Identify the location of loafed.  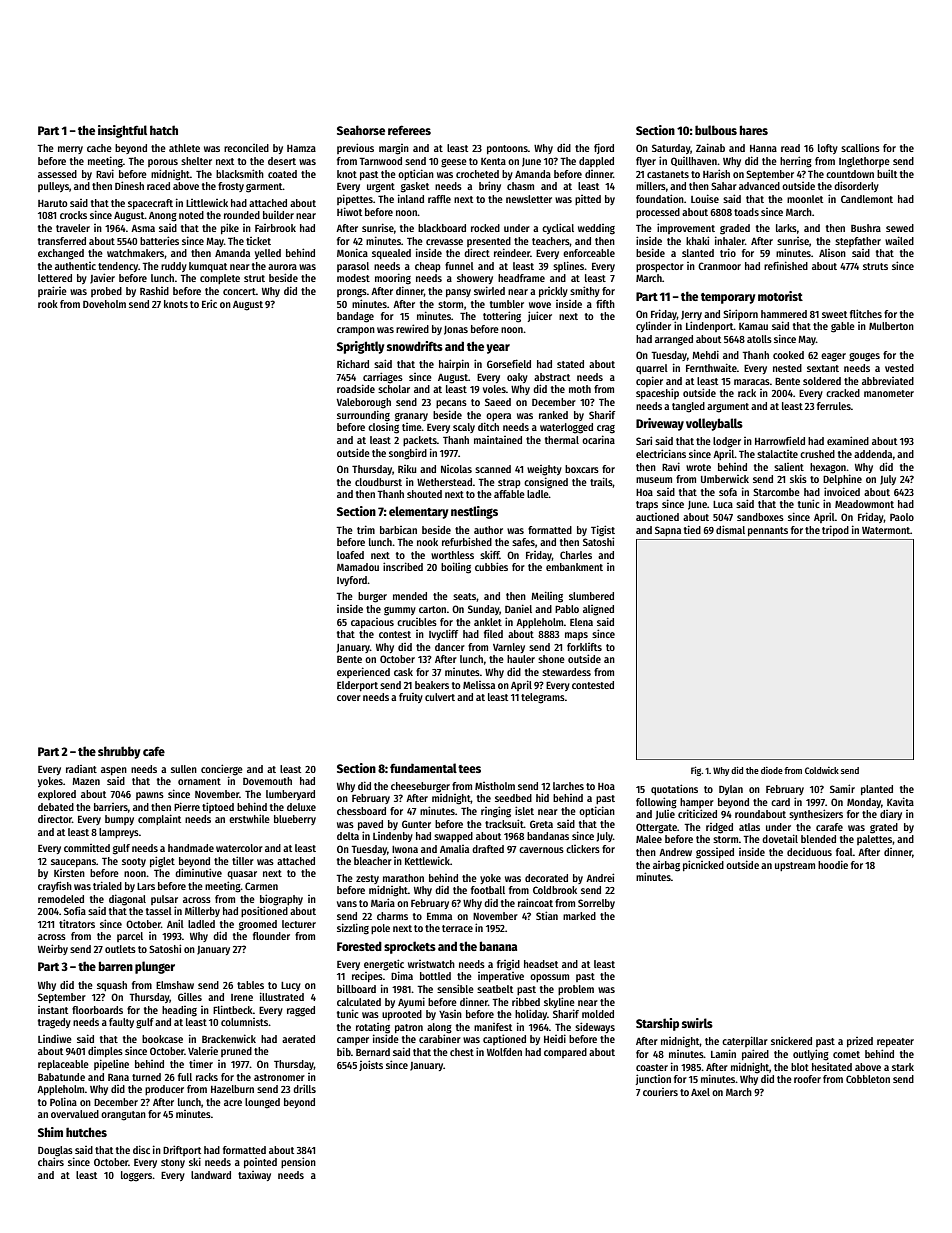
(350, 555).
